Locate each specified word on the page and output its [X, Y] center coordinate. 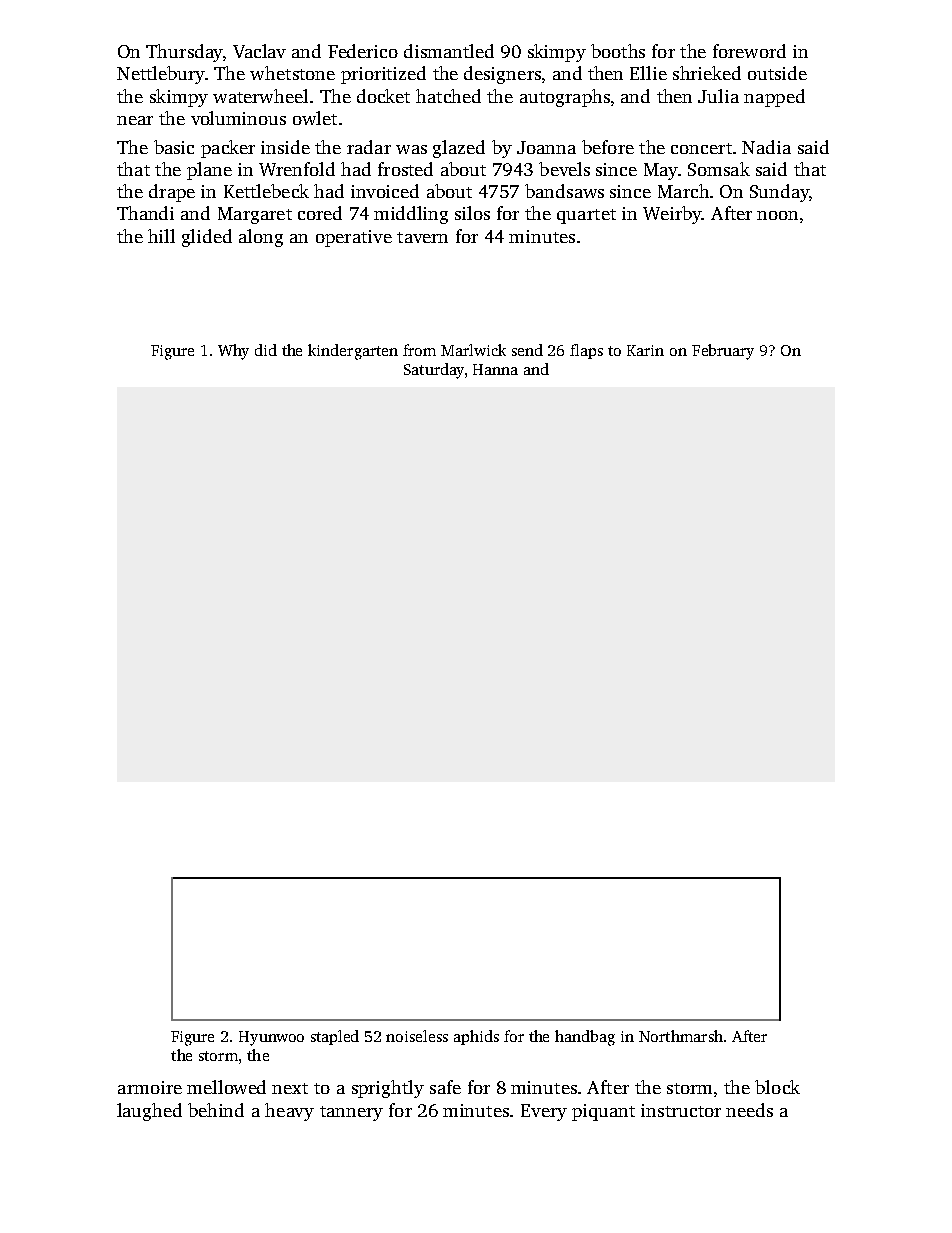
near [135, 120]
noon [777, 215]
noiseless [417, 1036]
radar [369, 147]
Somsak [719, 169]
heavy [289, 1112]
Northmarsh [681, 1036]
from [419, 350]
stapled [335, 1037]
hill [161, 236]
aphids [476, 1037]
